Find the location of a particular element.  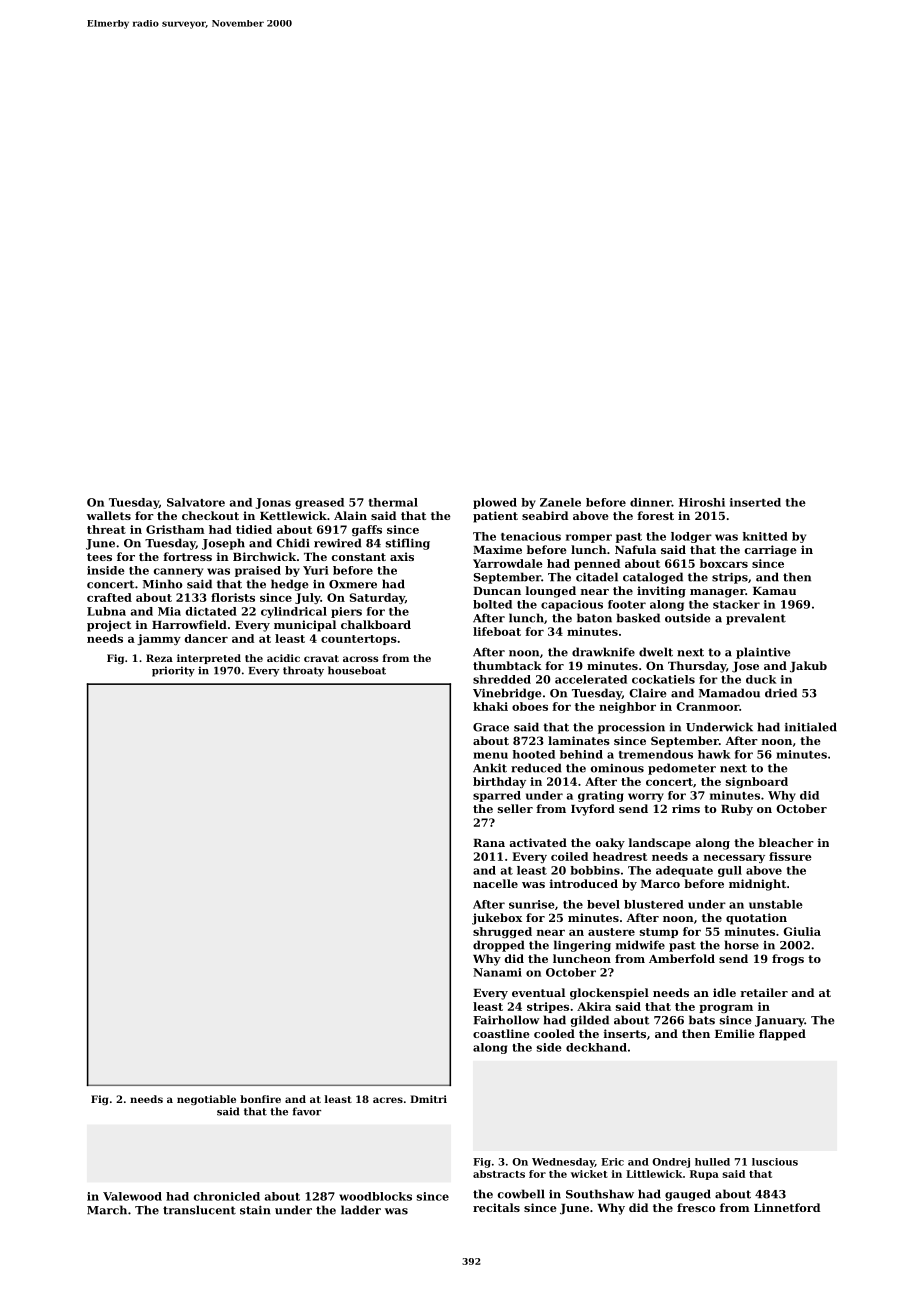

negotiable is located at coordinates (206, 1100).
